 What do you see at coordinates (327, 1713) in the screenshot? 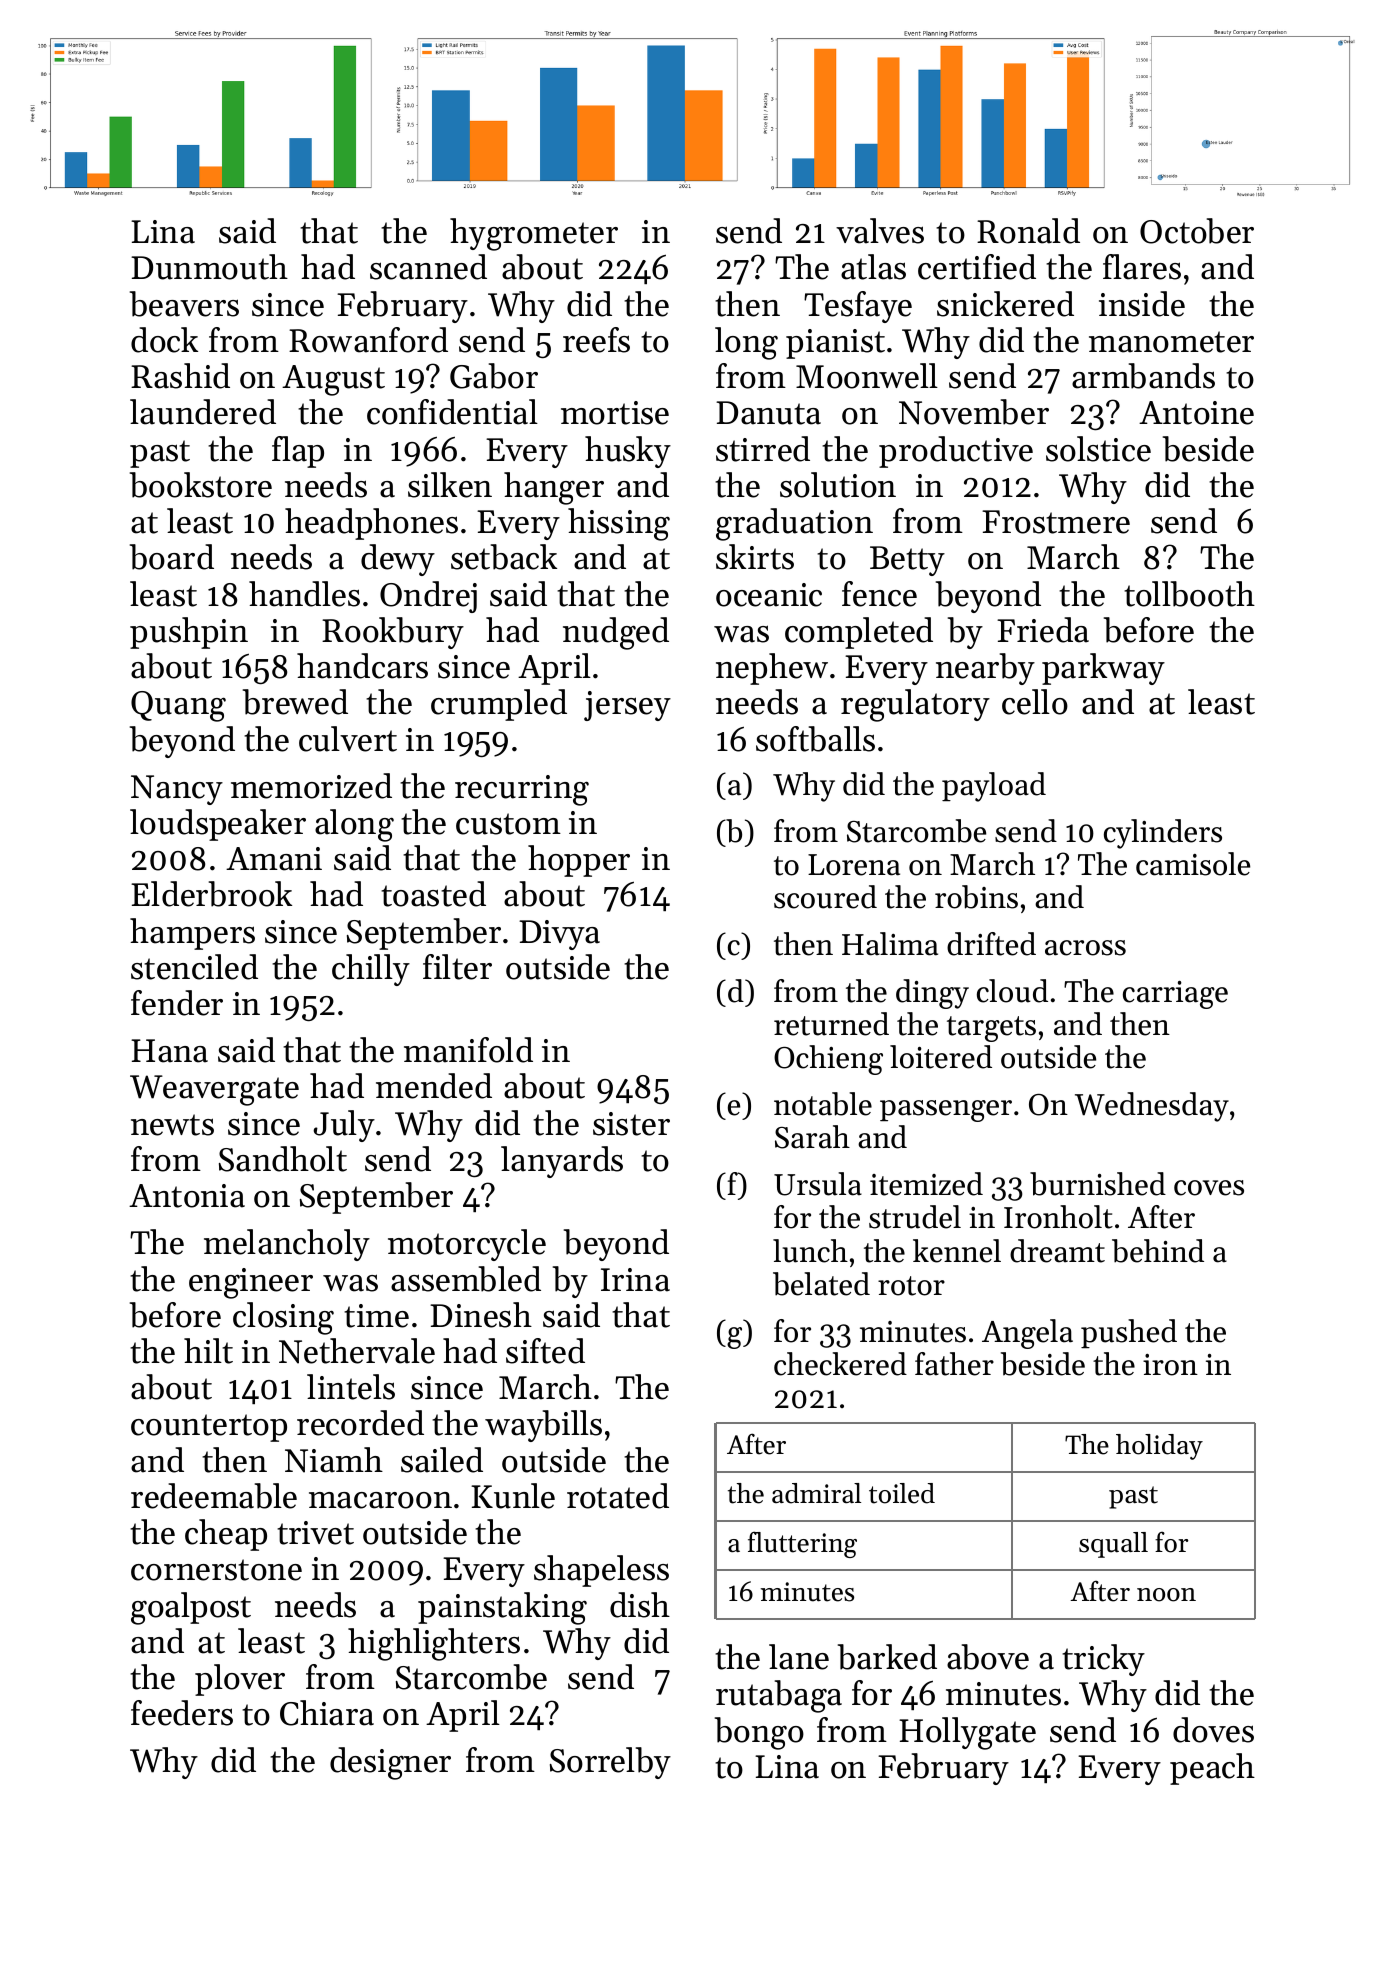
I see `Chiara` at bounding box center [327, 1713].
